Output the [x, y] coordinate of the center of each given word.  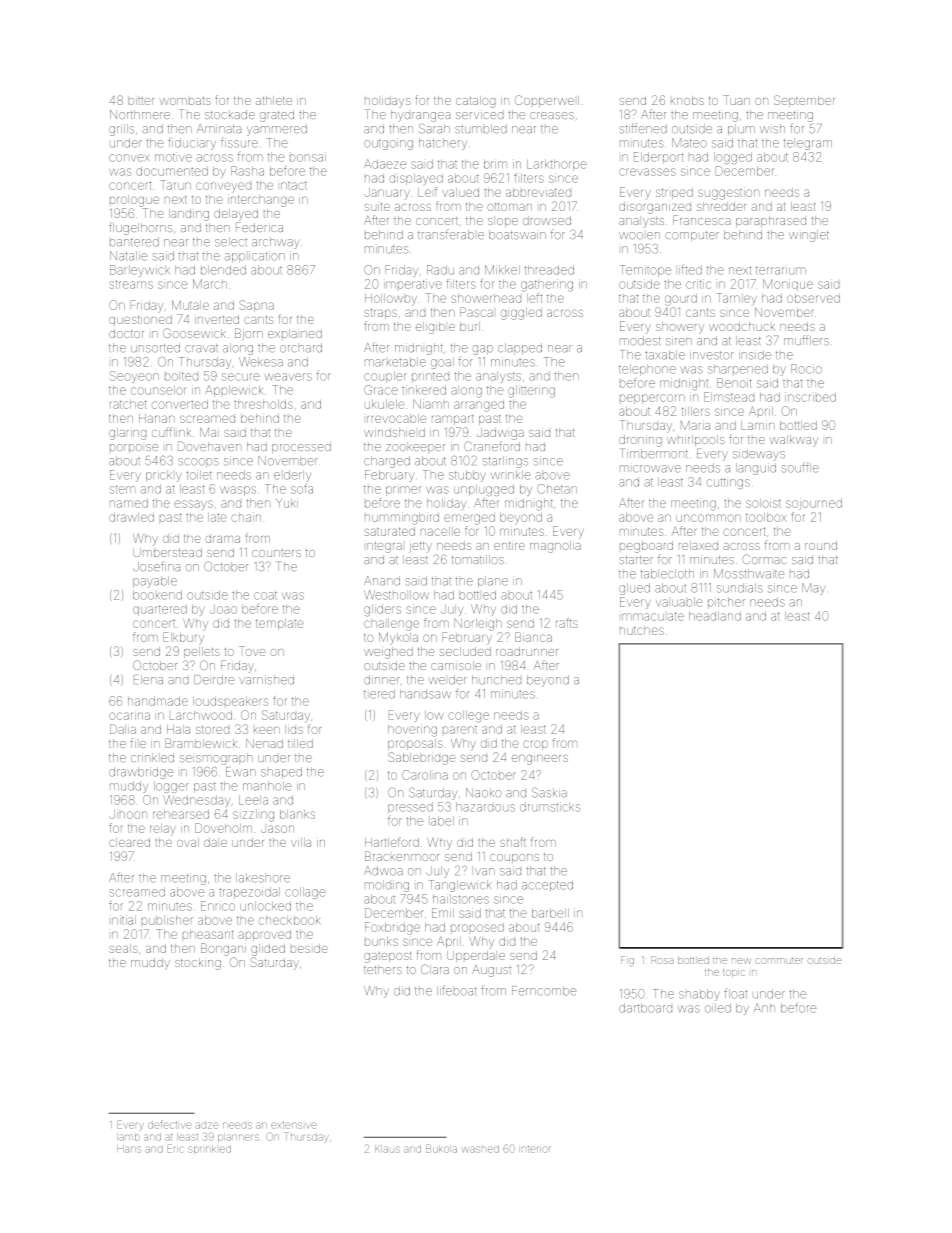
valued [460, 192]
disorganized [655, 208]
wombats [185, 101]
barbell [550, 913]
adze [207, 1125]
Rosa [662, 960]
